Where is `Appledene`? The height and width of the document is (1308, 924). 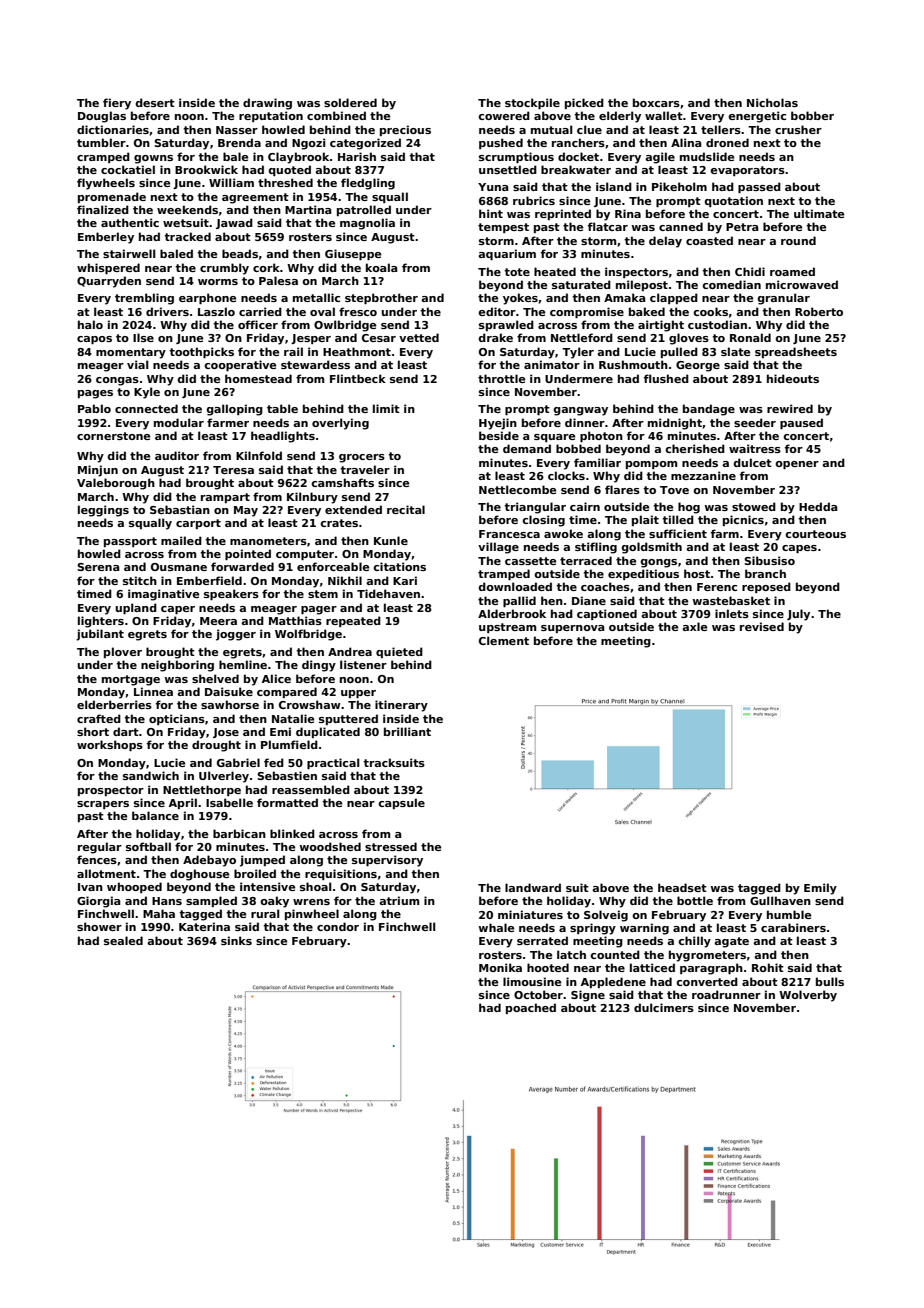
Appledene is located at coordinates (613, 982).
